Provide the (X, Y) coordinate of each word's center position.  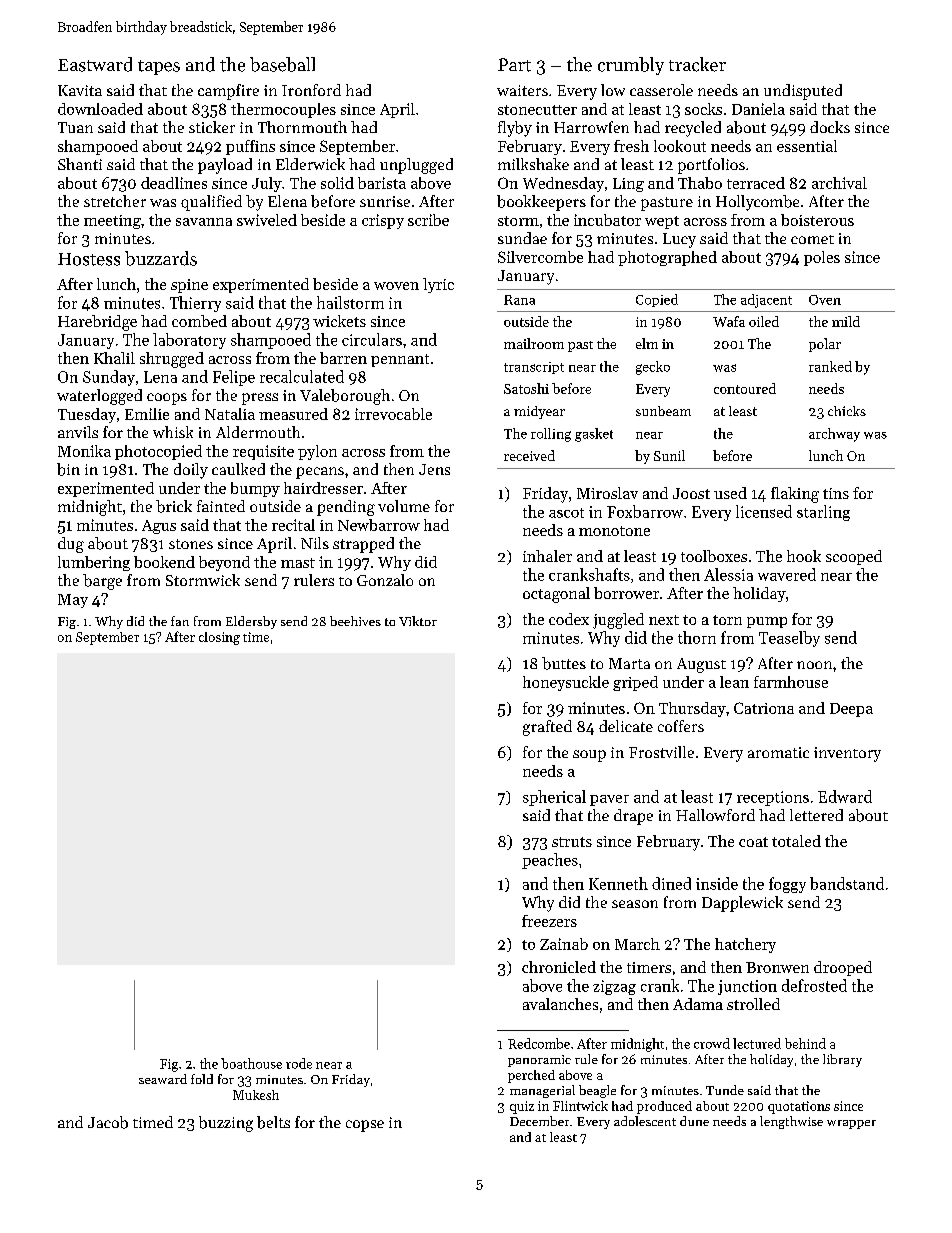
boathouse (251, 1063)
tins (836, 493)
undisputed (803, 92)
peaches (550, 861)
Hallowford (715, 815)
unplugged (416, 166)
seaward (163, 1079)
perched (531, 1076)
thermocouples (283, 110)
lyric (438, 285)
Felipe (234, 378)
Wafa (729, 321)
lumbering (94, 563)
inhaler (547, 556)
